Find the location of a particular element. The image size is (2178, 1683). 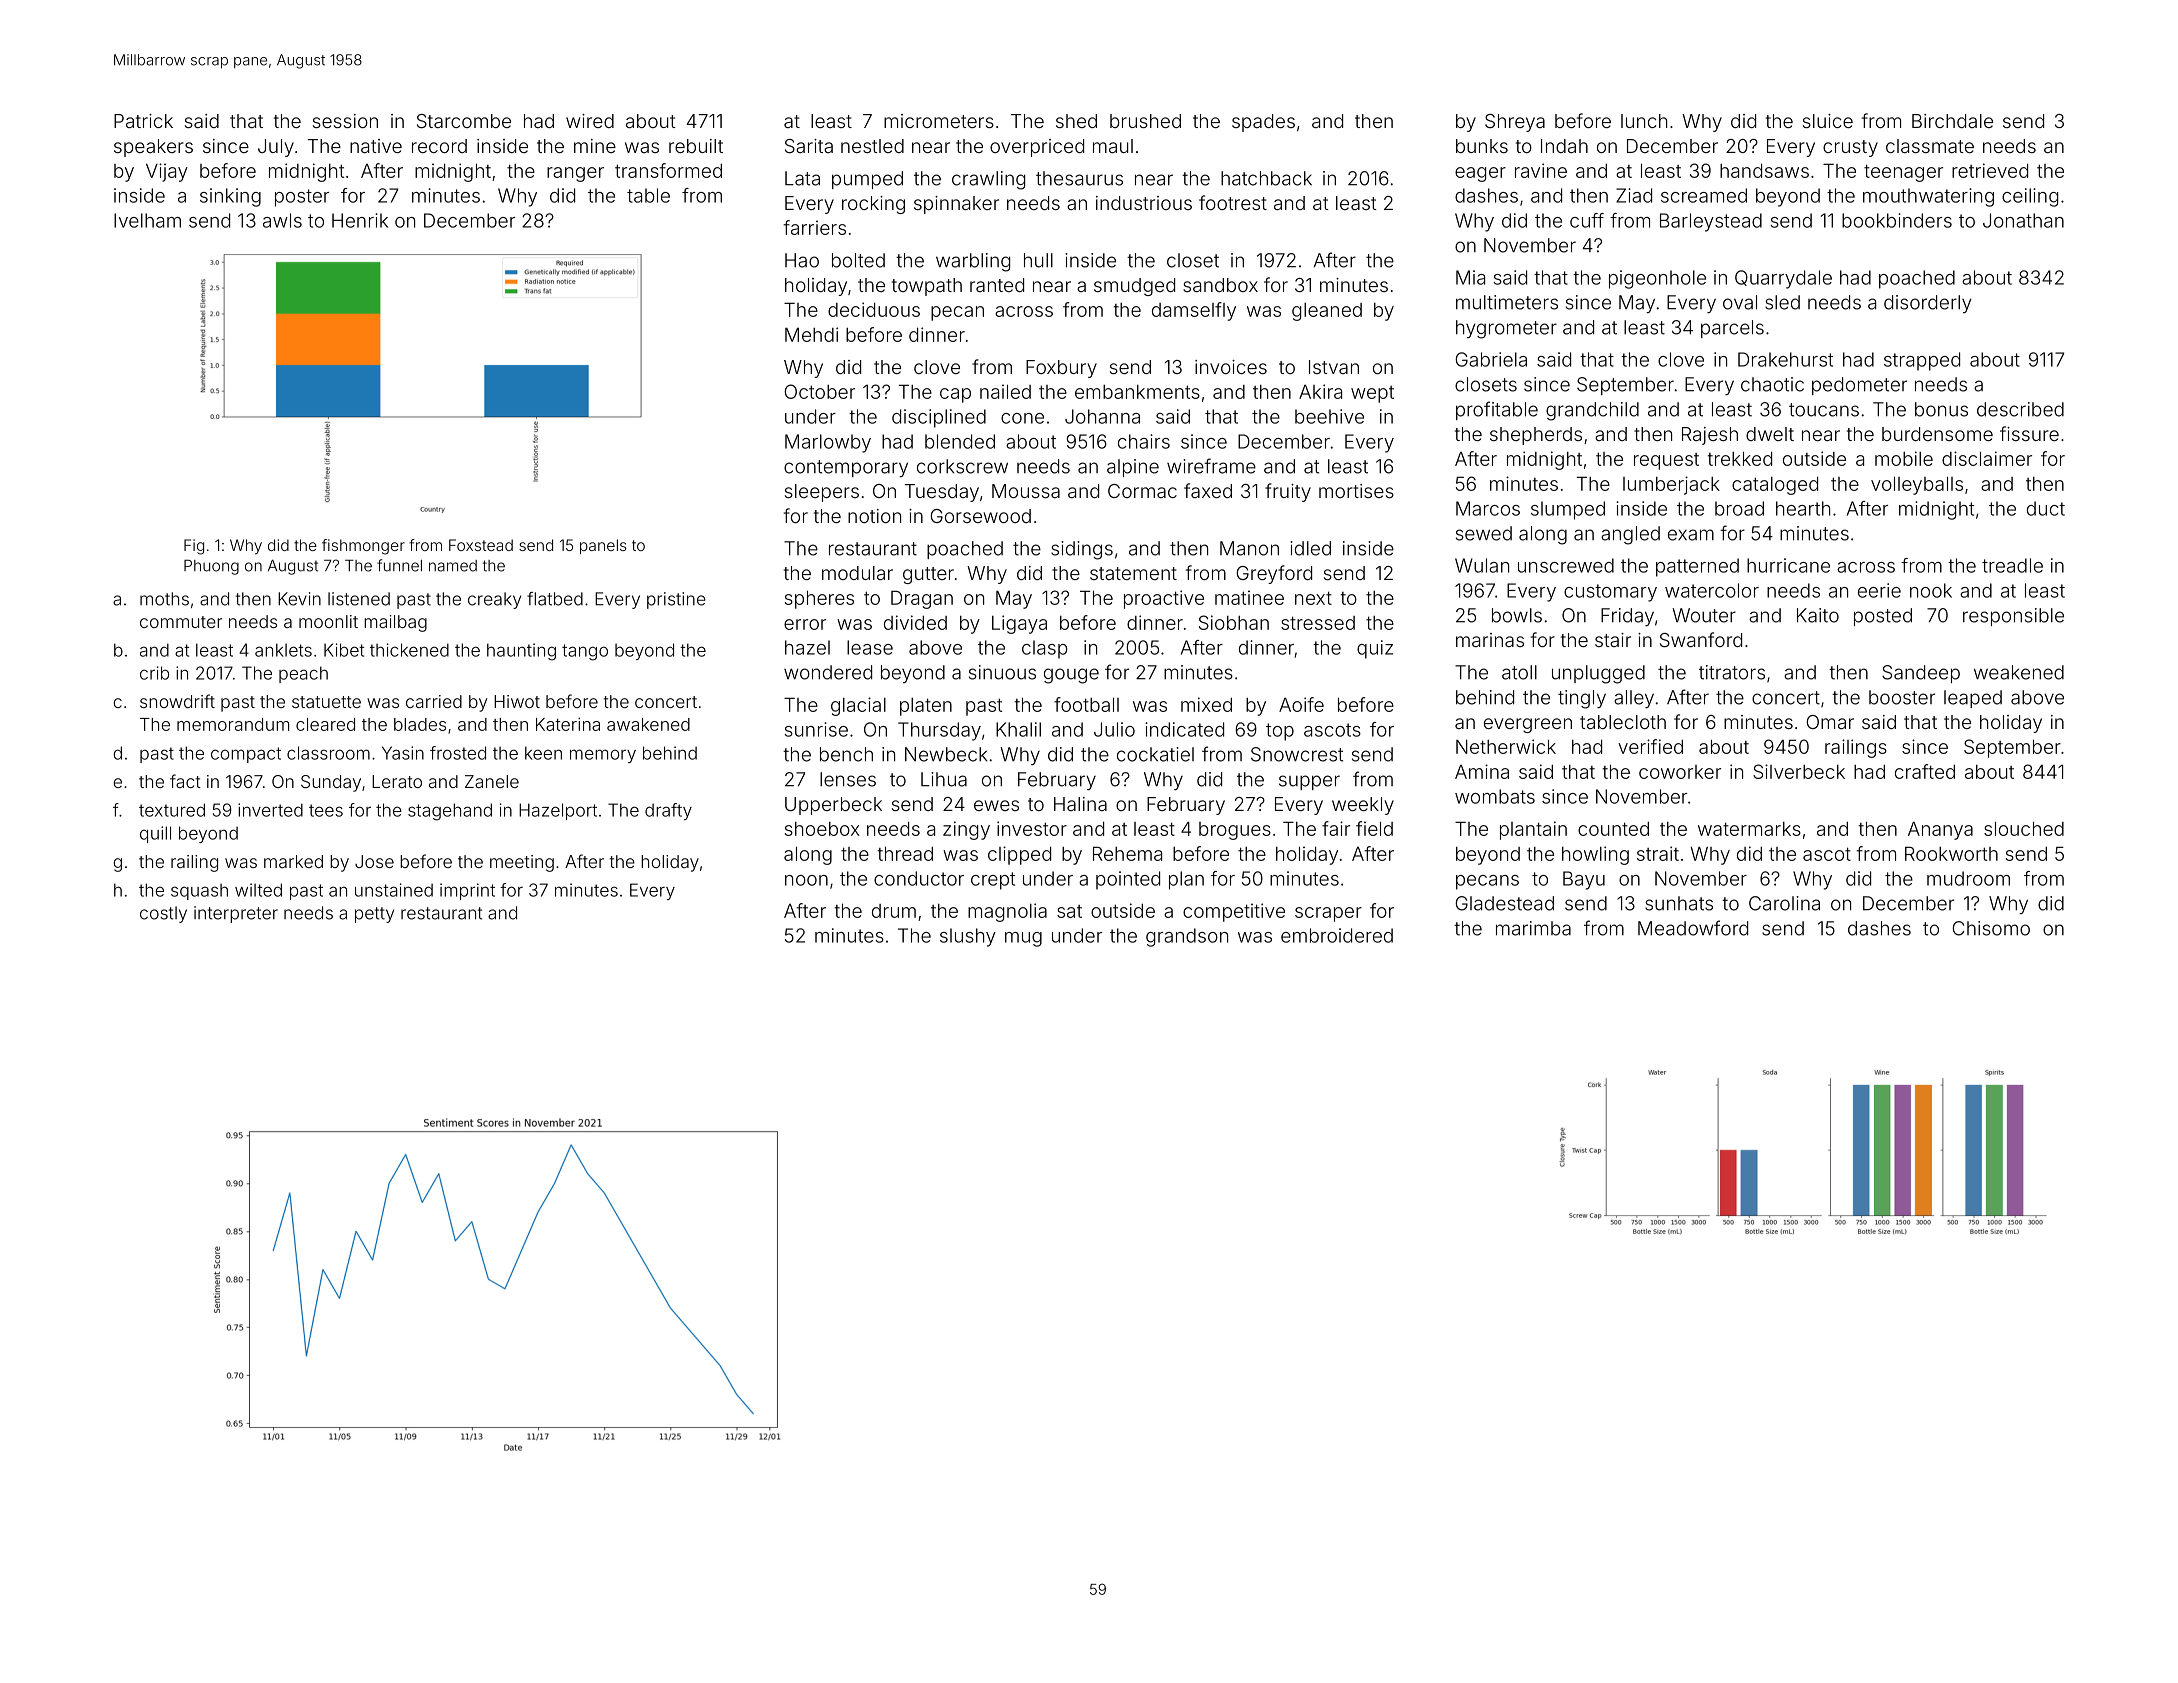

retrieved is located at coordinates (1990, 170).
